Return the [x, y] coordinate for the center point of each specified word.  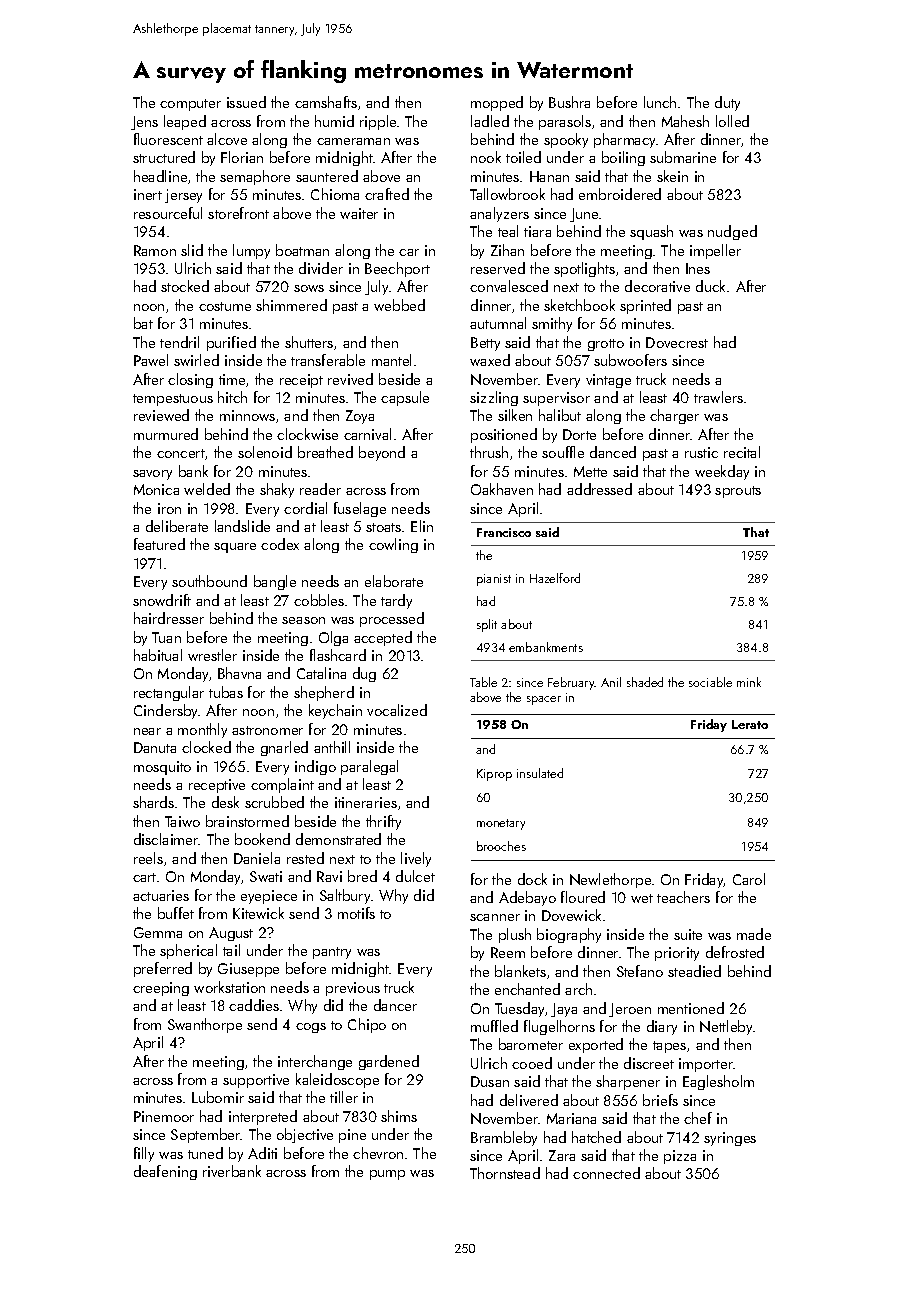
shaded [645, 682]
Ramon [155, 250]
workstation [229, 987]
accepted [383, 638]
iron [169, 508]
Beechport [397, 269]
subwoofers [630, 360]
